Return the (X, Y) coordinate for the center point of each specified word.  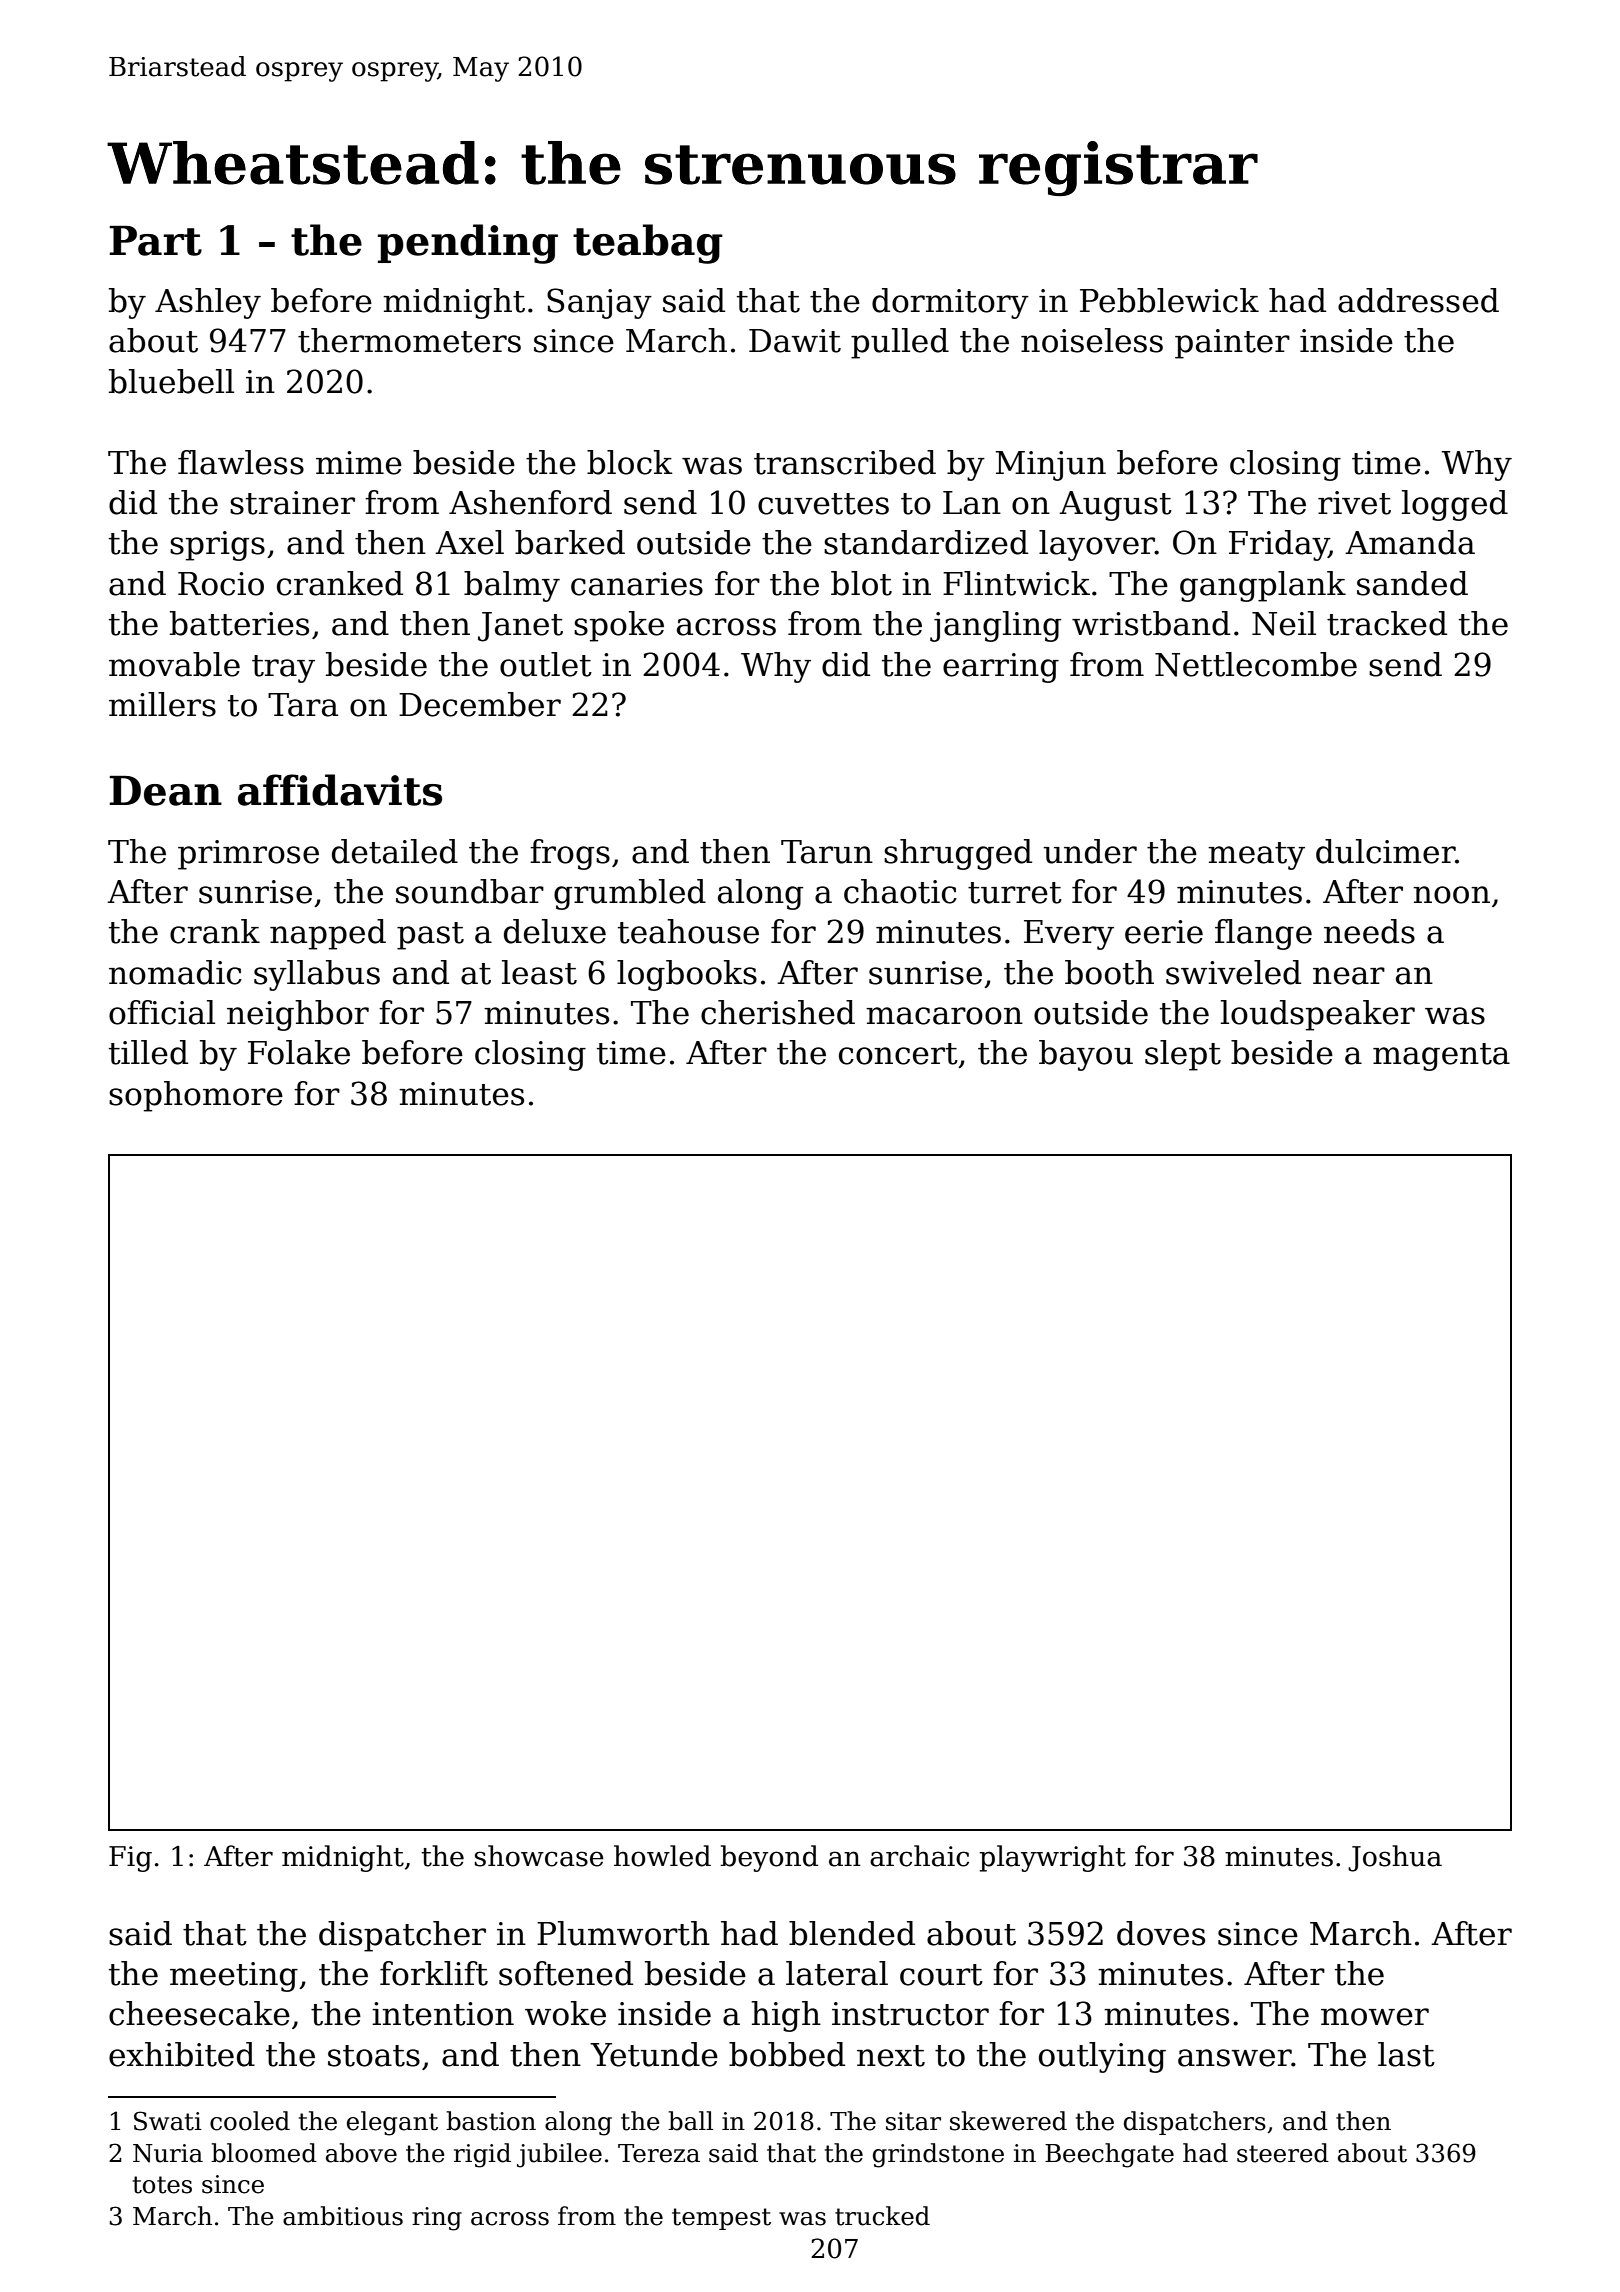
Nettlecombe (1256, 664)
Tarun (827, 852)
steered (1283, 2153)
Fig (130, 1859)
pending (468, 244)
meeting (234, 1977)
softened (566, 1973)
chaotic (900, 891)
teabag (648, 244)
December (480, 704)
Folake (299, 1052)
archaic (919, 1856)
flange (1263, 934)
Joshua (1395, 1858)
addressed (1418, 300)
